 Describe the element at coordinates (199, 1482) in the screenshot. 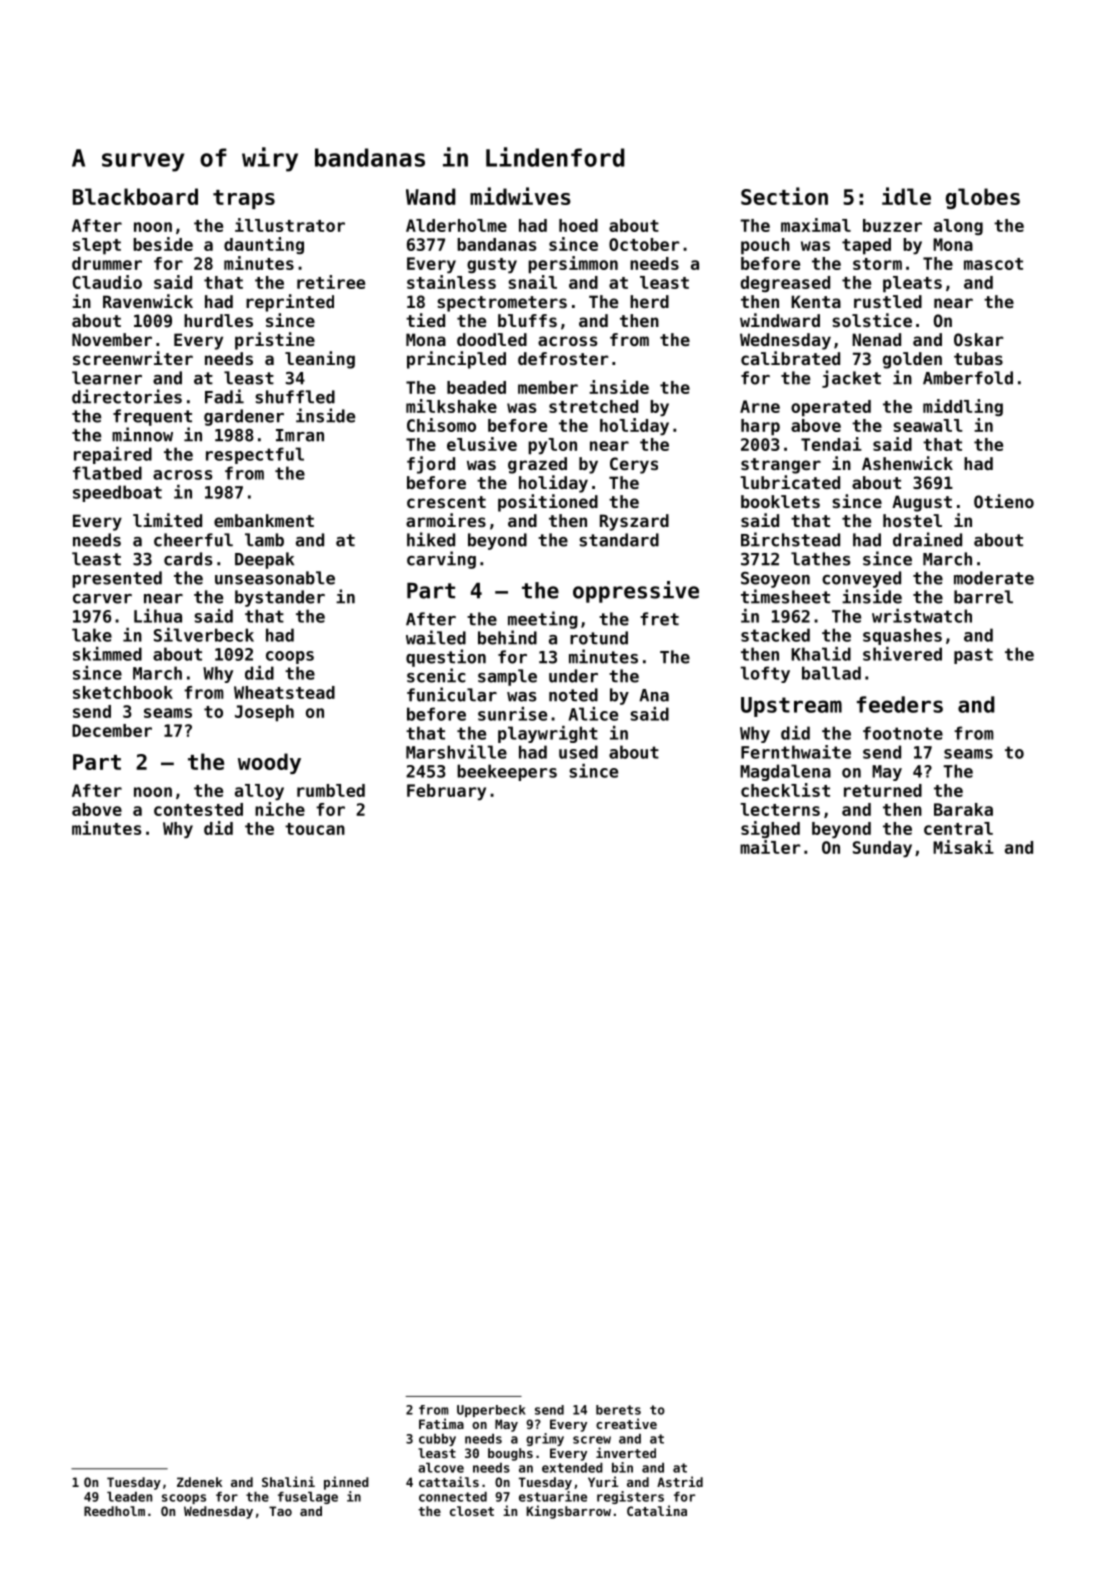

I see `Zdenek` at that location.
